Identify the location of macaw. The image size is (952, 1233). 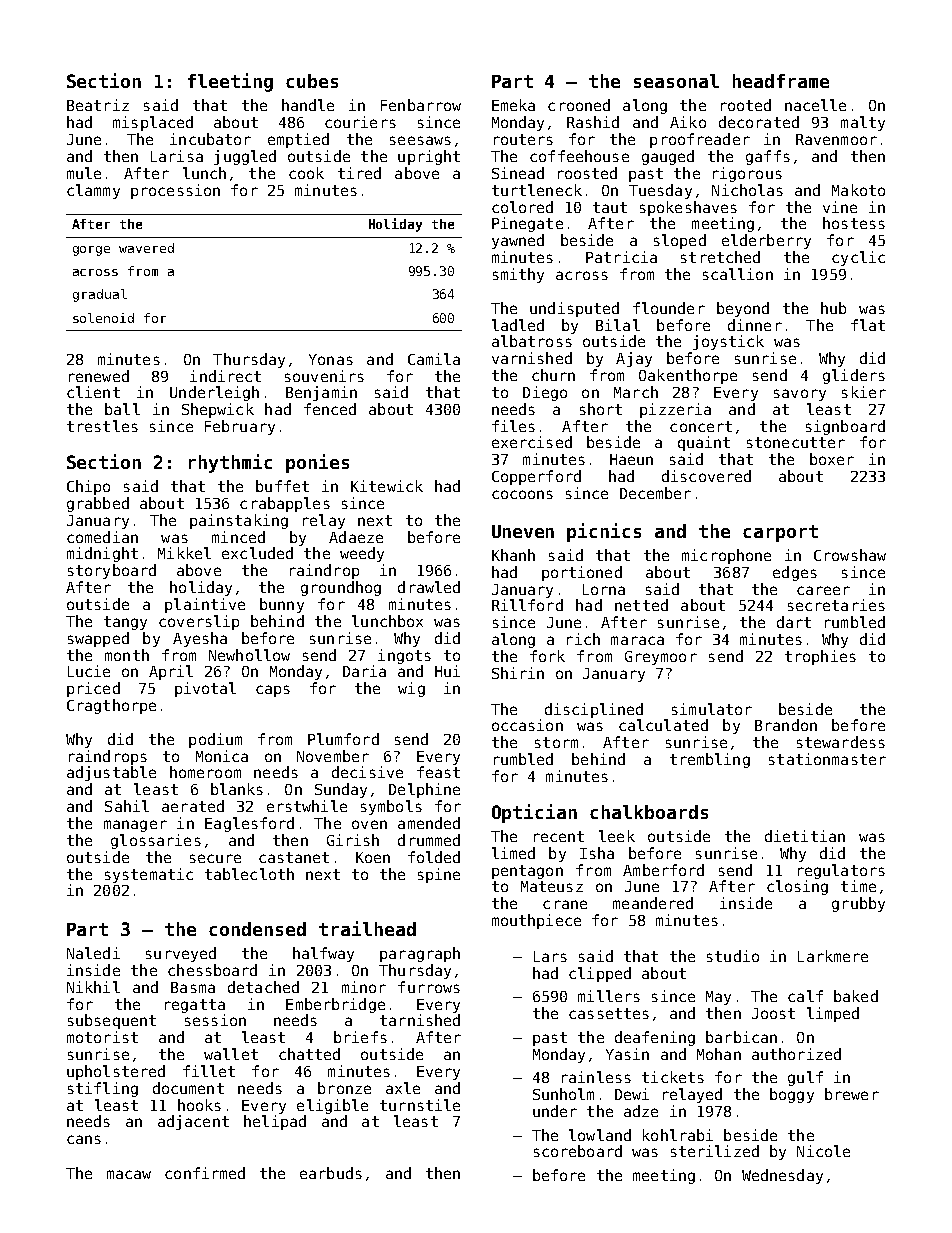
(129, 1174).
